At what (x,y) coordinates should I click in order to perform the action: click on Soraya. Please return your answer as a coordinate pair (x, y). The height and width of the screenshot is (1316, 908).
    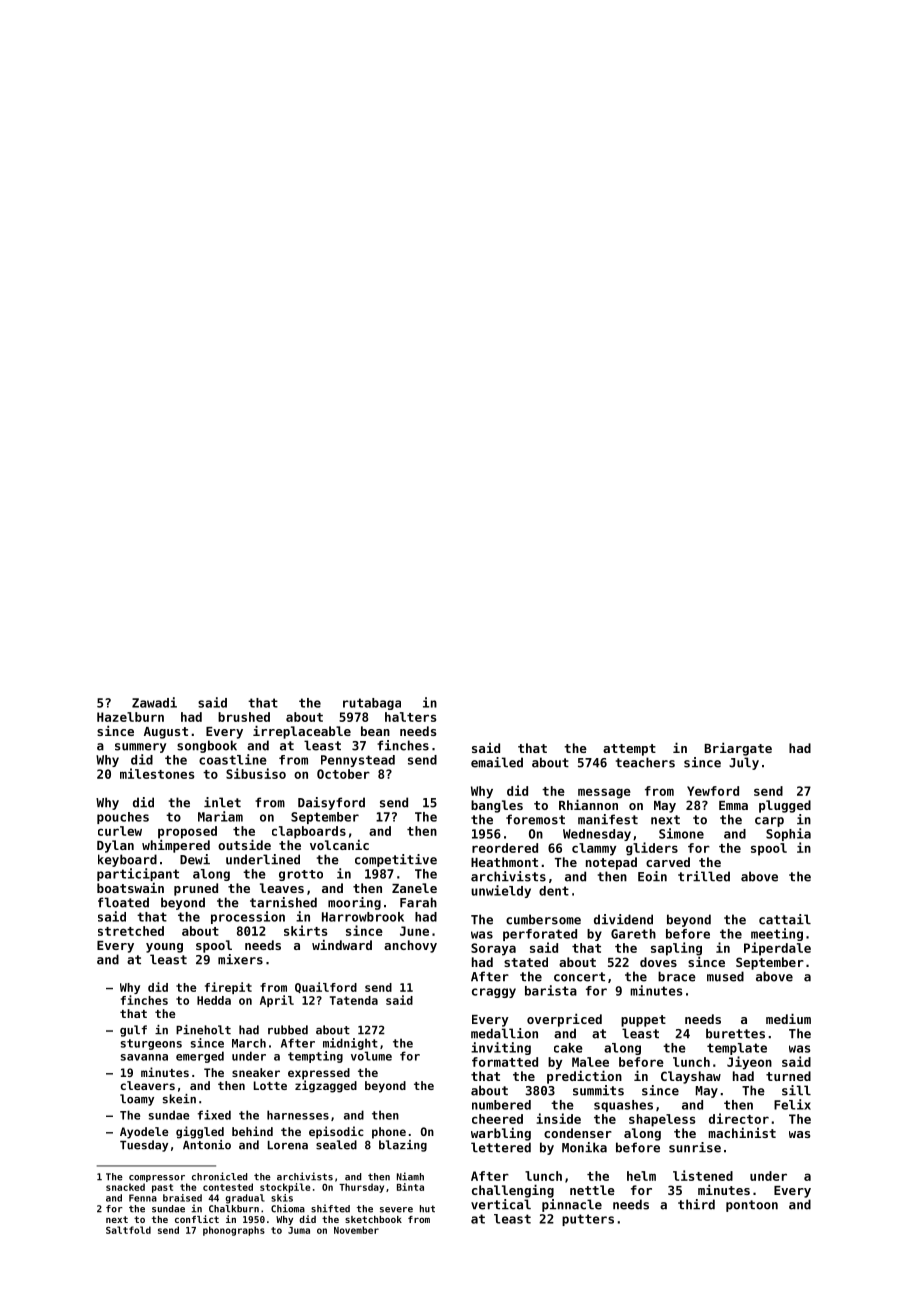
    Looking at the image, I should click on (493, 949).
